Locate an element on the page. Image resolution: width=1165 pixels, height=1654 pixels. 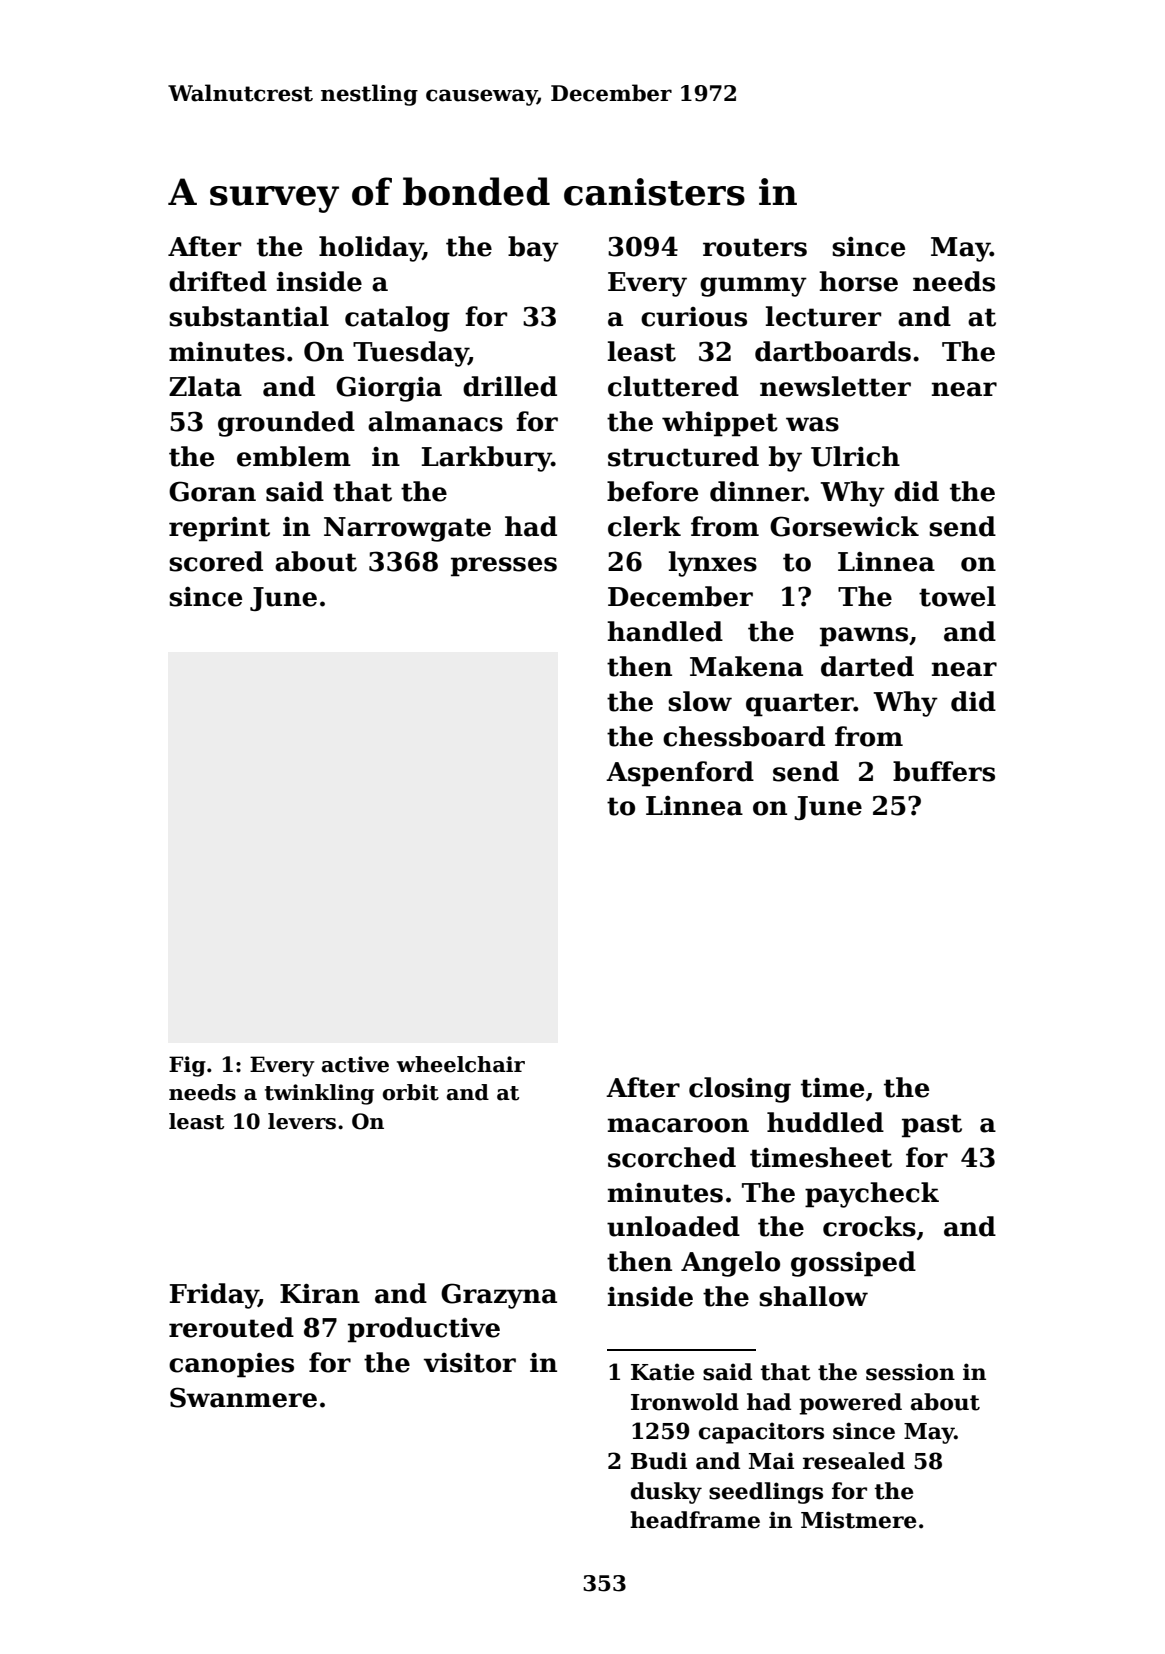
Swanmere is located at coordinates (243, 1397).
